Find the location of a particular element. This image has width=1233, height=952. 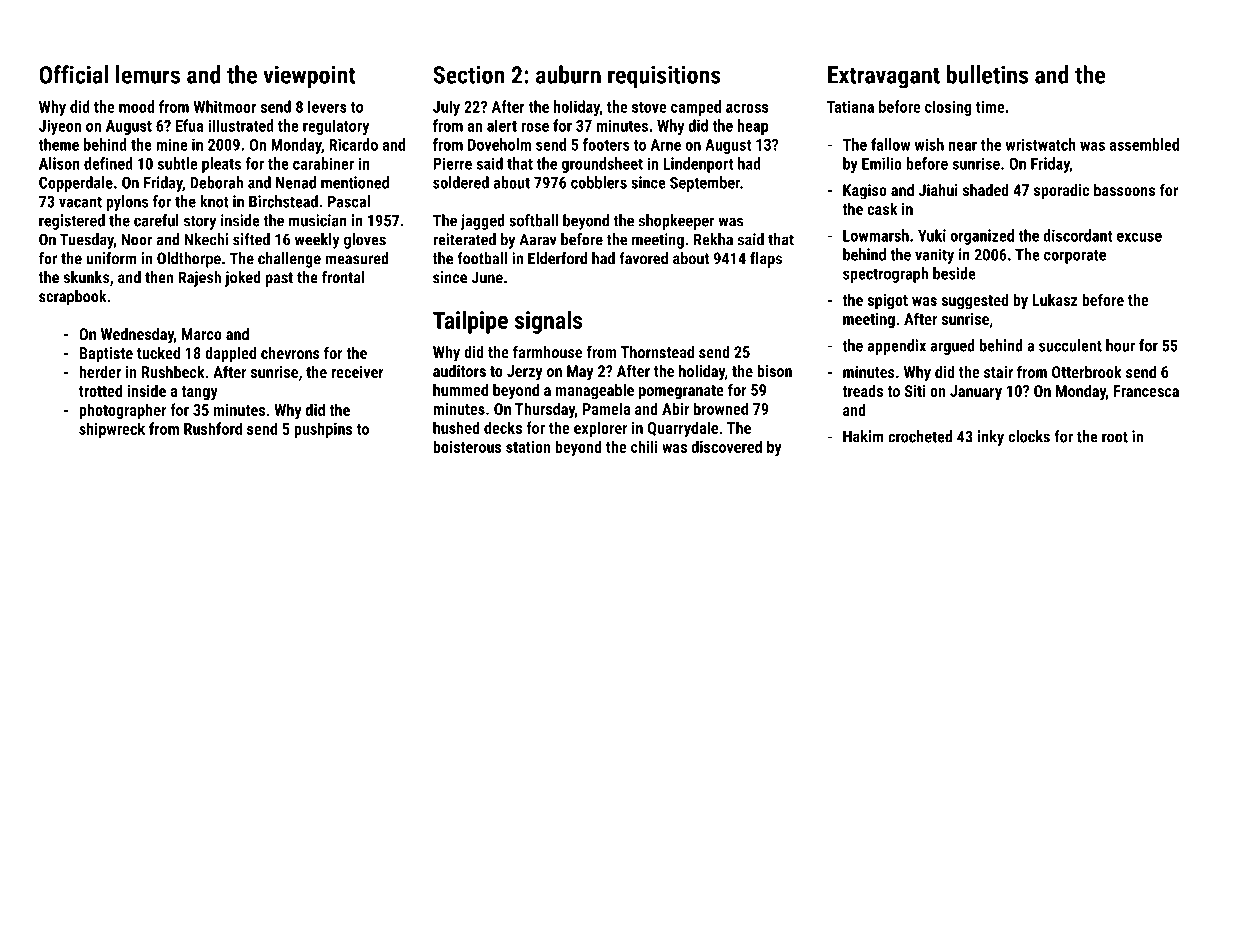

favored is located at coordinates (643, 258).
